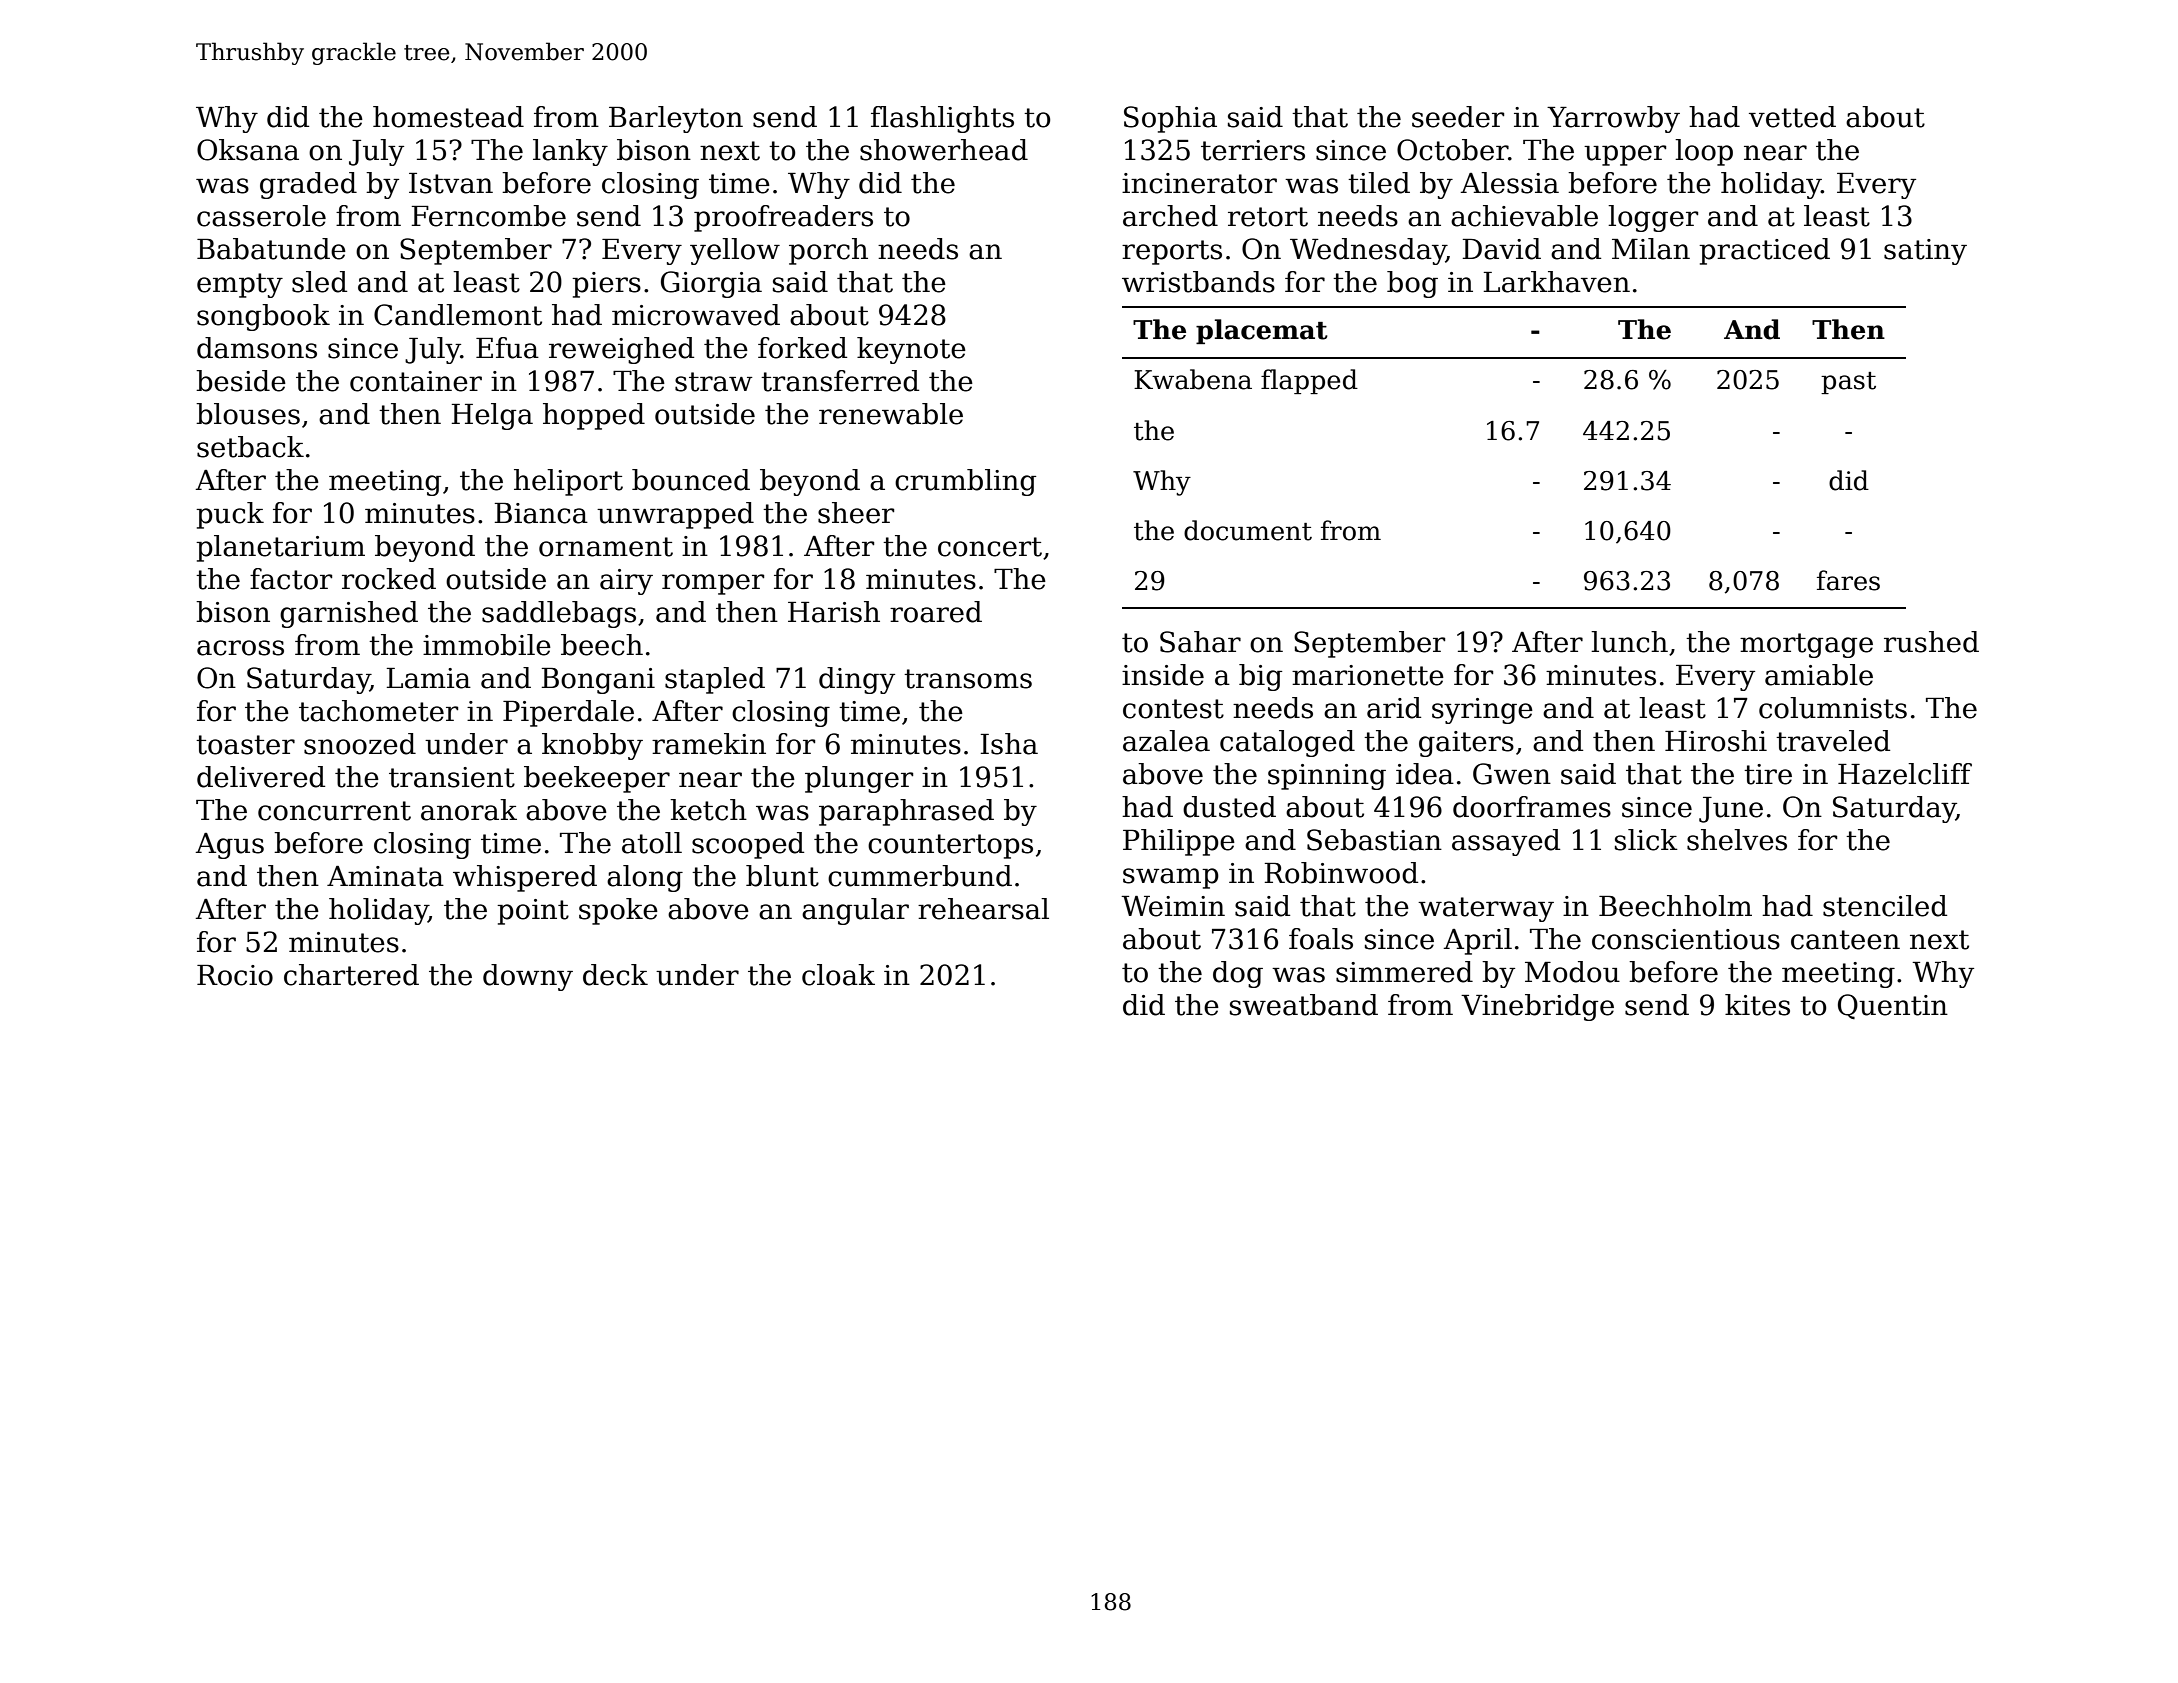 Image resolution: width=2178 pixels, height=1683 pixels. What do you see at coordinates (1262, 331) in the image?
I see `placemat` at bounding box center [1262, 331].
